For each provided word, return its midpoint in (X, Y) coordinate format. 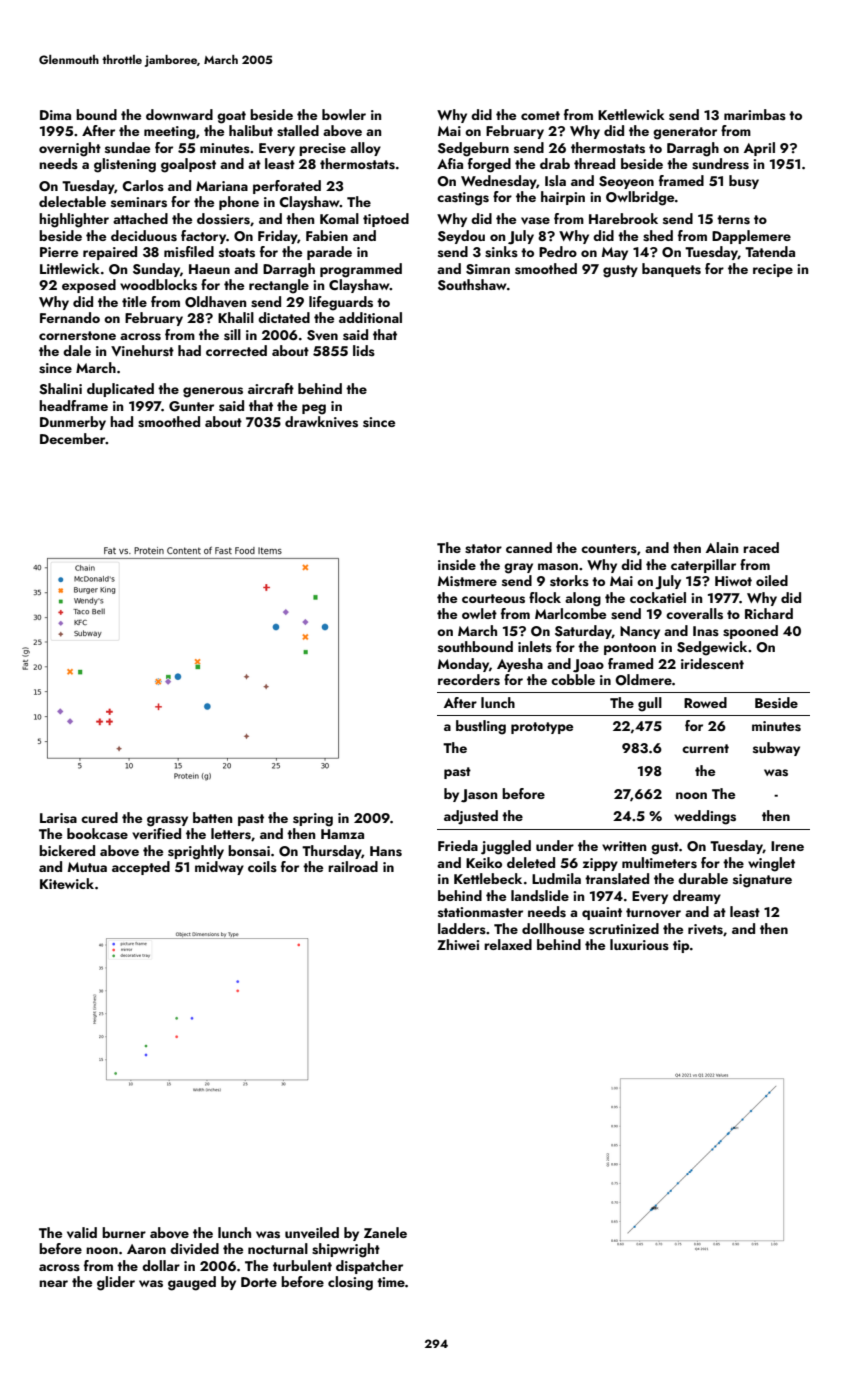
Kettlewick (631, 114)
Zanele (385, 1232)
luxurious (639, 944)
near (53, 1283)
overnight (70, 149)
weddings (705, 817)
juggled (506, 847)
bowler (344, 114)
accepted (141, 868)
